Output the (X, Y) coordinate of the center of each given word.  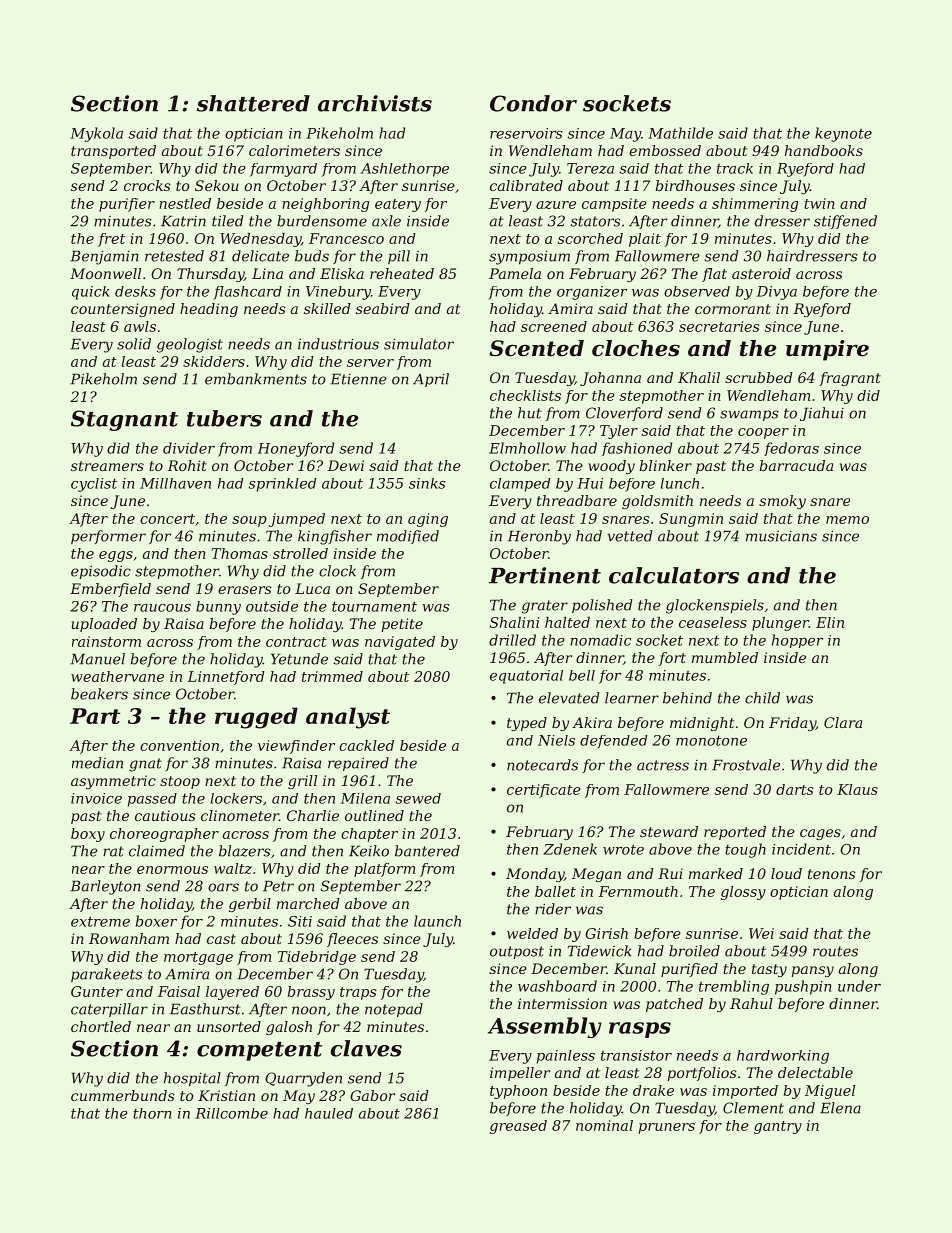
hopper (797, 641)
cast (221, 939)
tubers (224, 418)
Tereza (590, 168)
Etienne (358, 379)
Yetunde (299, 659)
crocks (147, 185)
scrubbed (759, 377)
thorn (152, 1113)
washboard (557, 986)
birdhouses (695, 185)
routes (835, 951)
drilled (512, 640)
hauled (329, 1113)
